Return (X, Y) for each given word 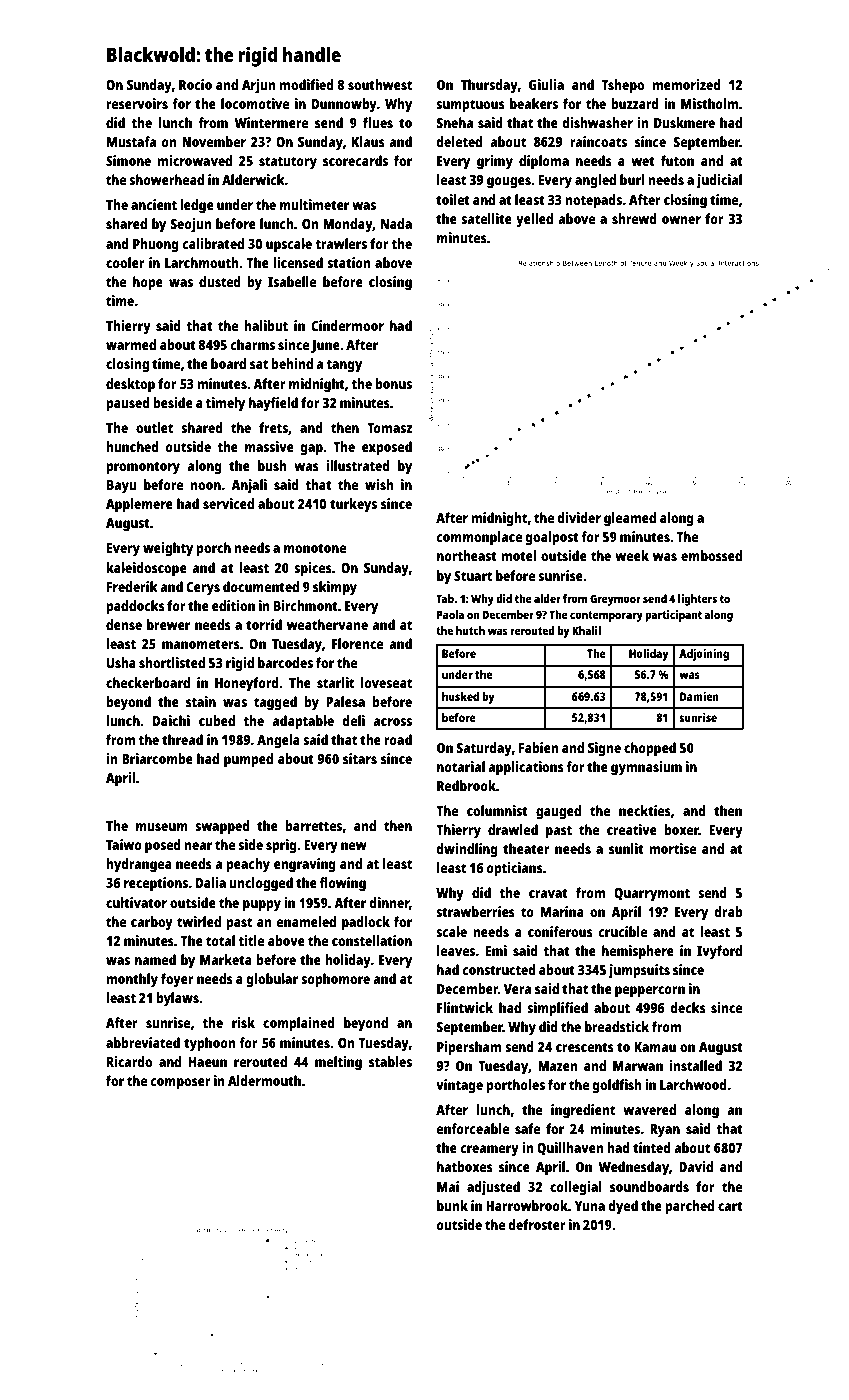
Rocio (195, 84)
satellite (486, 218)
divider (579, 517)
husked (460, 696)
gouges (509, 183)
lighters (697, 600)
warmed (131, 344)
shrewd (634, 218)
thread (182, 739)
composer (180, 1084)
